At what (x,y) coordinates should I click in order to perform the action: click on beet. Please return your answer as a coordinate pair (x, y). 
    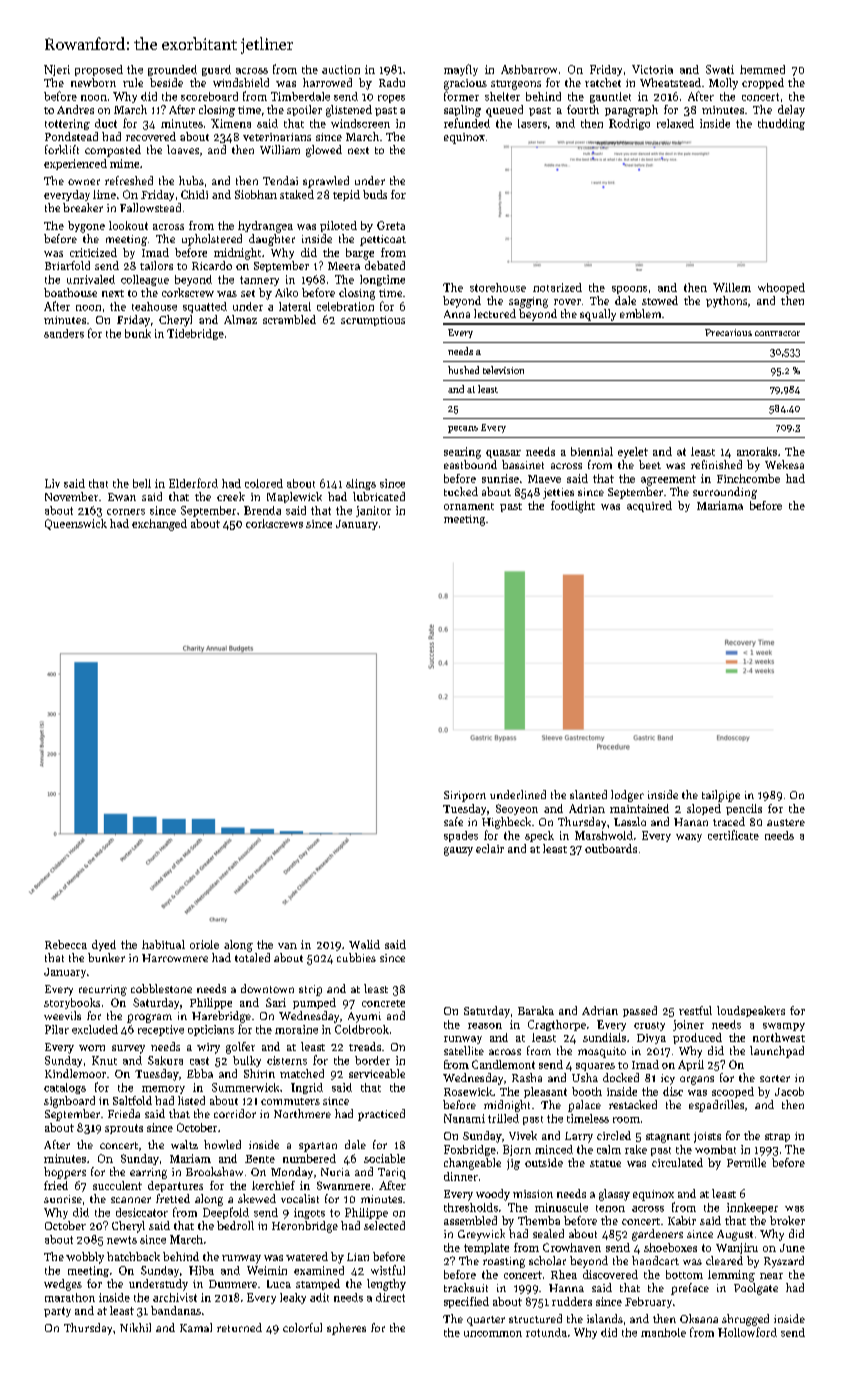
    Looking at the image, I should click on (650, 464).
